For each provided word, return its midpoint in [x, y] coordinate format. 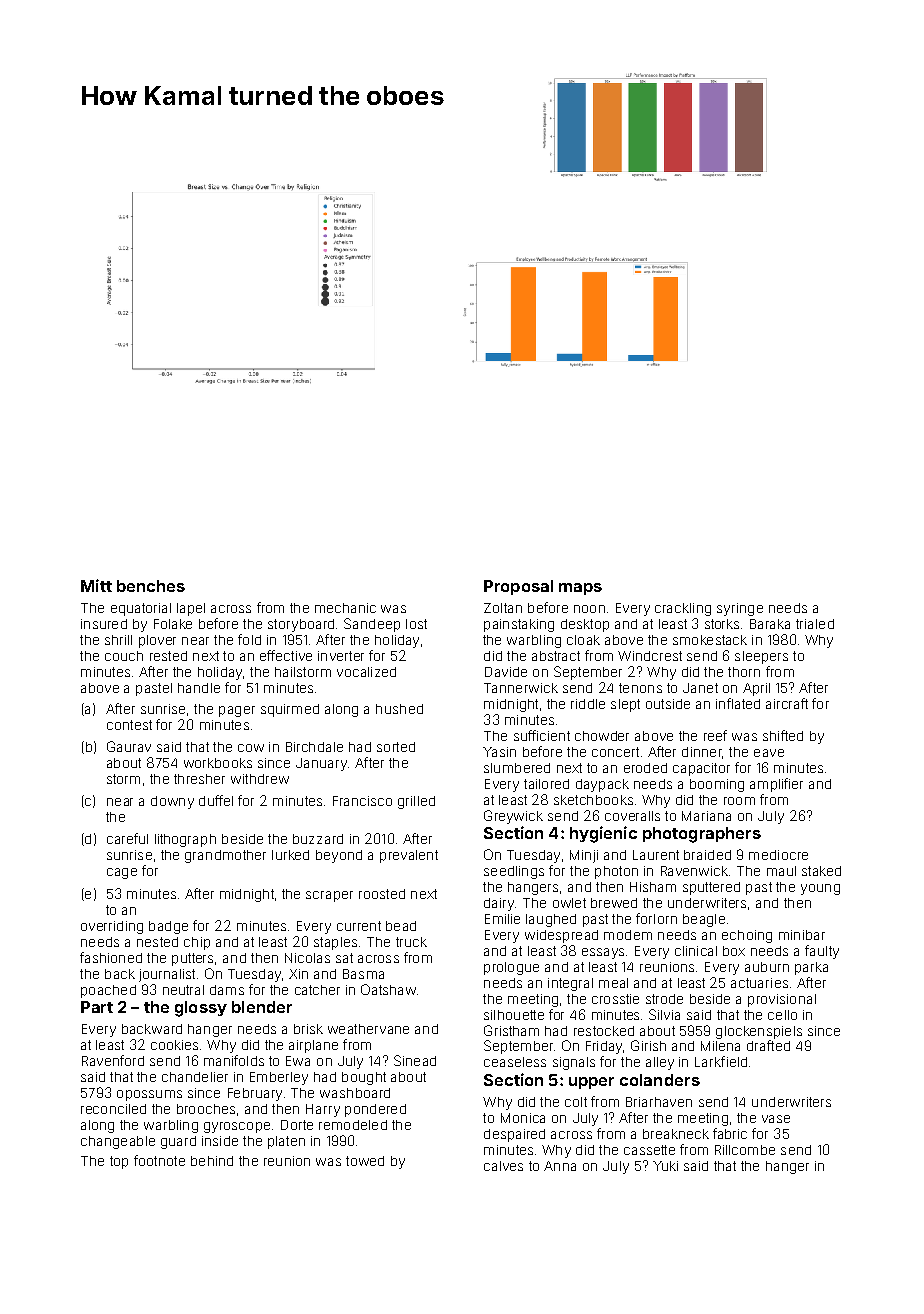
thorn [744, 672]
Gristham [511, 1030]
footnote [159, 1160]
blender [262, 1007]
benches [151, 586]
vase [776, 1119]
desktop [585, 625]
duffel [216, 800]
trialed [815, 624]
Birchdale [314, 747]
